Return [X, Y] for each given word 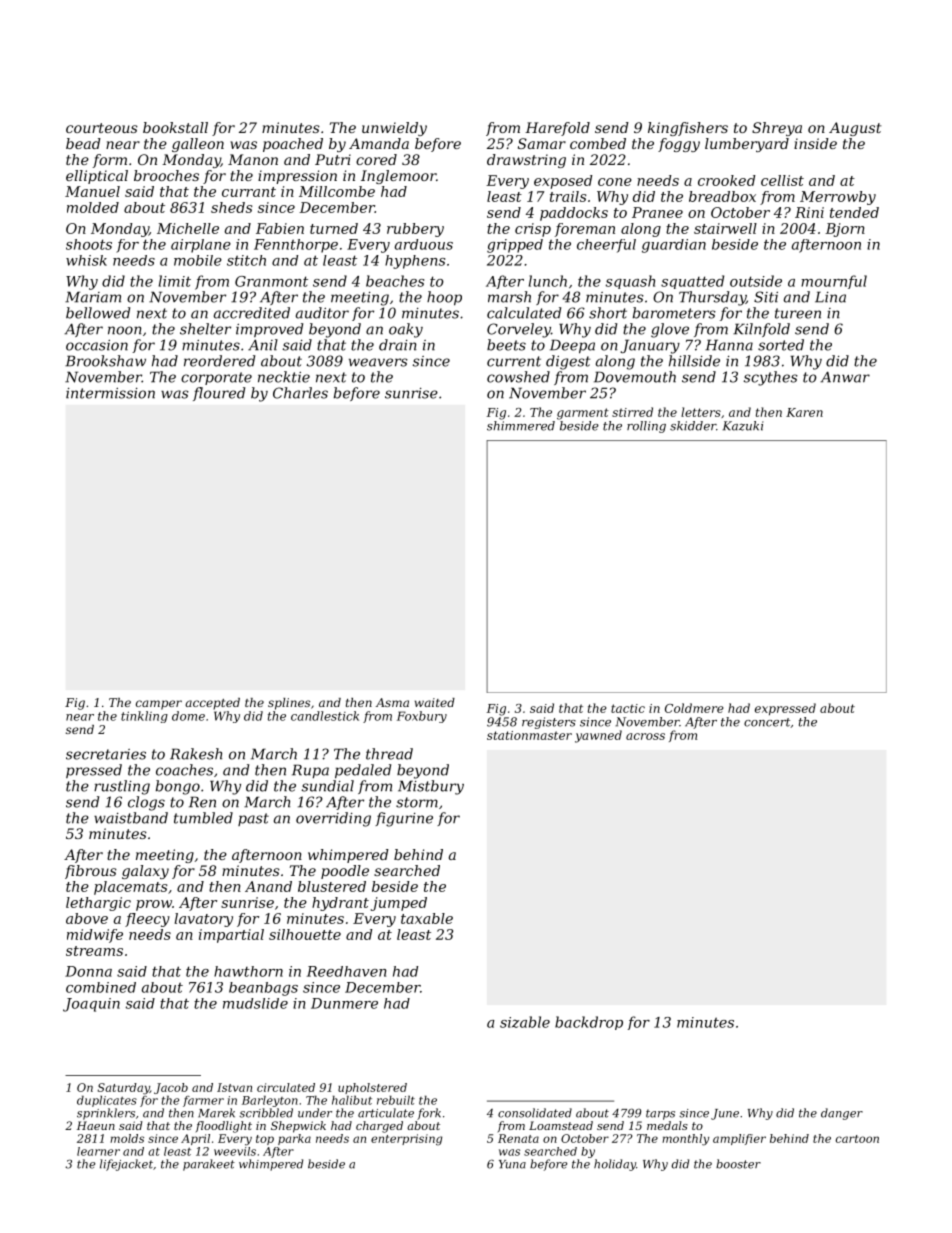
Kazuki [743, 426]
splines [289, 704]
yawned [598, 736]
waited [435, 702]
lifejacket [126, 1165]
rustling [122, 787]
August [855, 129]
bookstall [175, 127]
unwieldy [394, 129]
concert [767, 722]
